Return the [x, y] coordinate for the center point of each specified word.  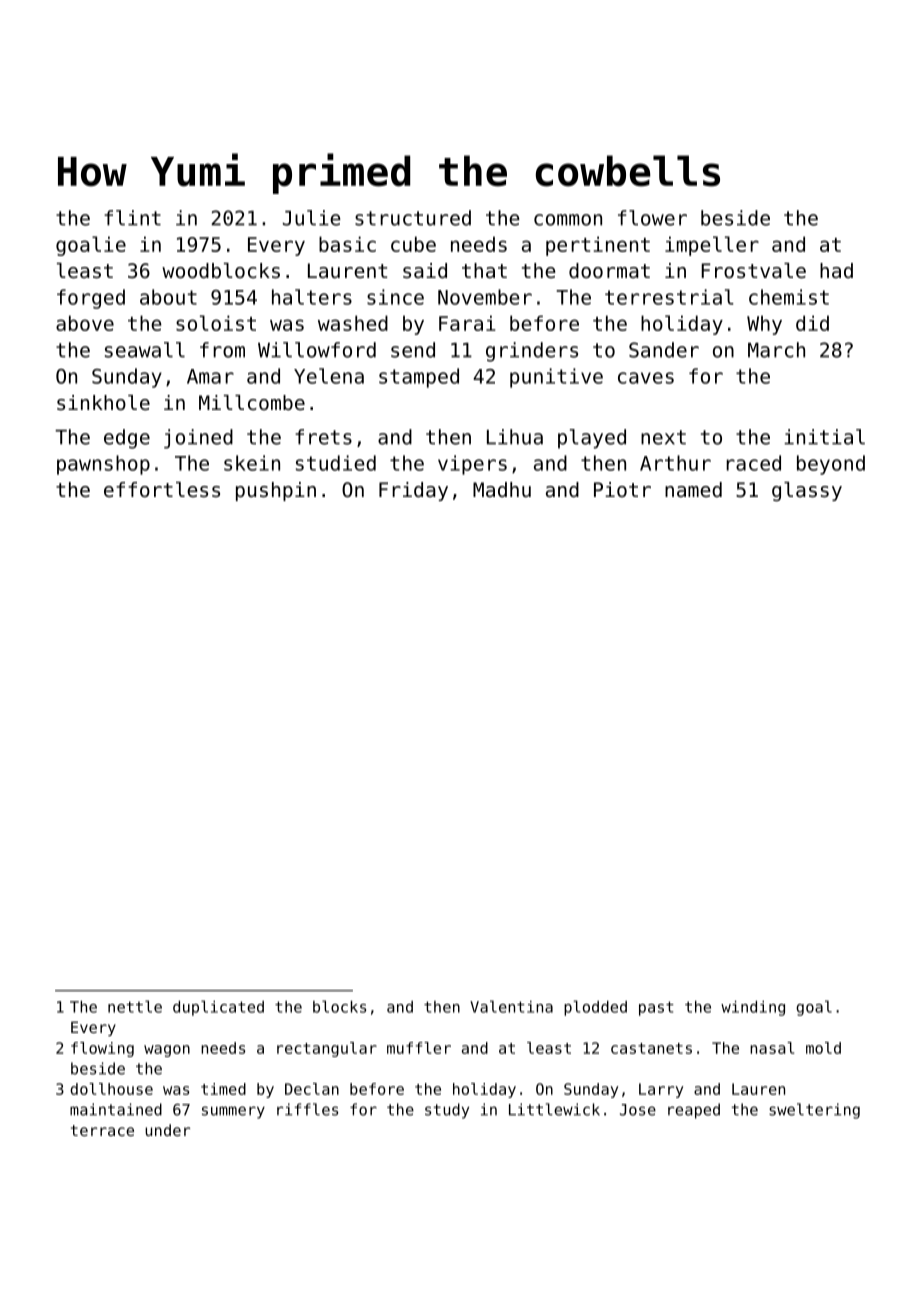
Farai [467, 323]
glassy [807, 491]
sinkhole [103, 403]
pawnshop [103, 465]
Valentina [511, 1006]
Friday [413, 491]
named [693, 489]
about [168, 297]
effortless [162, 490]
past [656, 1008]
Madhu [502, 490]
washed [353, 323]
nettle [135, 1006]
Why [764, 325]
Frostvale [753, 271]
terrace [102, 1130]
